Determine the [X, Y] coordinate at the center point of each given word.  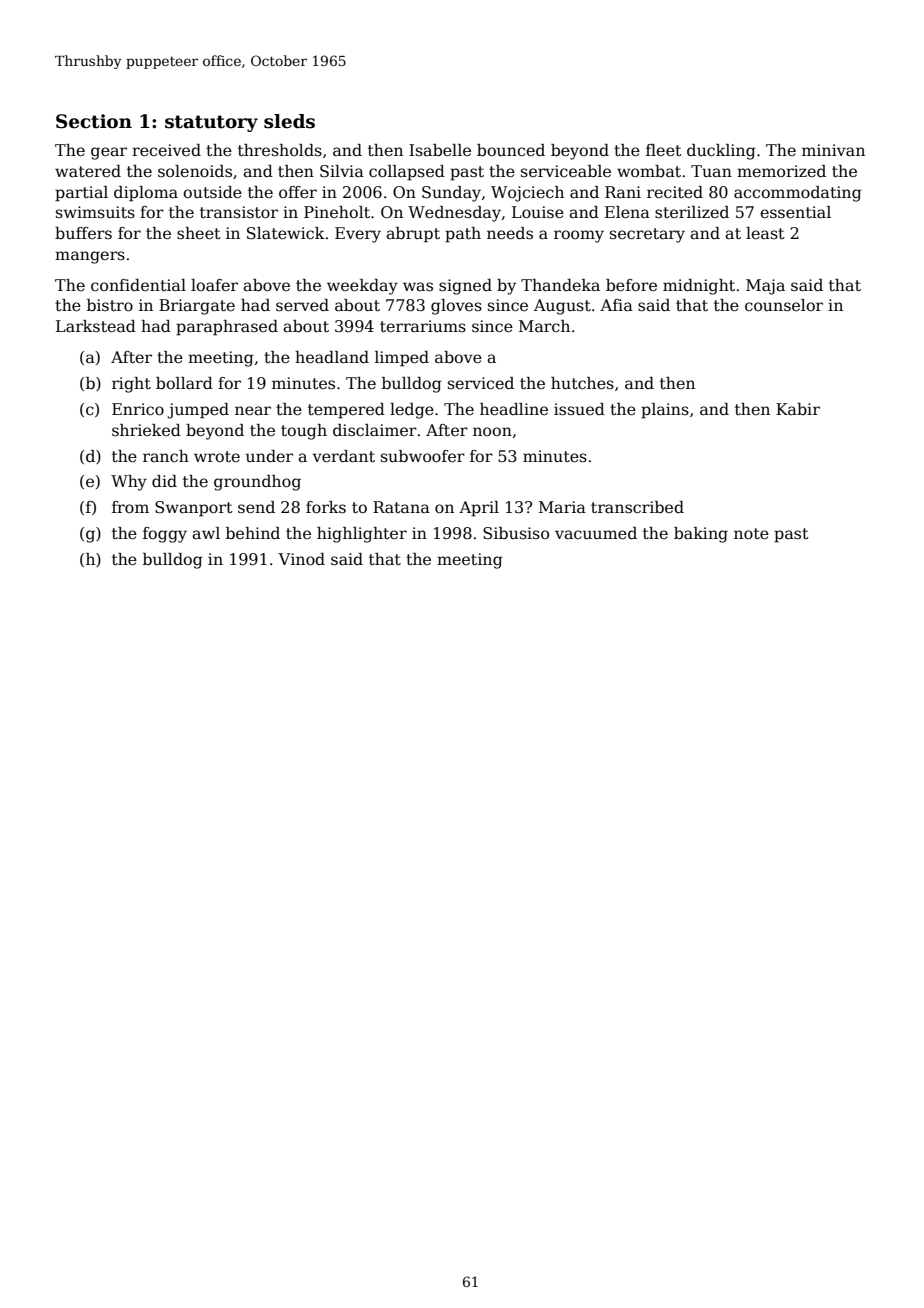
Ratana [401, 507]
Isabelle [440, 150]
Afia [616, 305]
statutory [211, 123]
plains [665, 411]
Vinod [301, 559]
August [562, 307]
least [765, 233]
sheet [199, 233]
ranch [166, 456]
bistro [110, 305]
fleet [664, 150]
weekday [362, 287]
